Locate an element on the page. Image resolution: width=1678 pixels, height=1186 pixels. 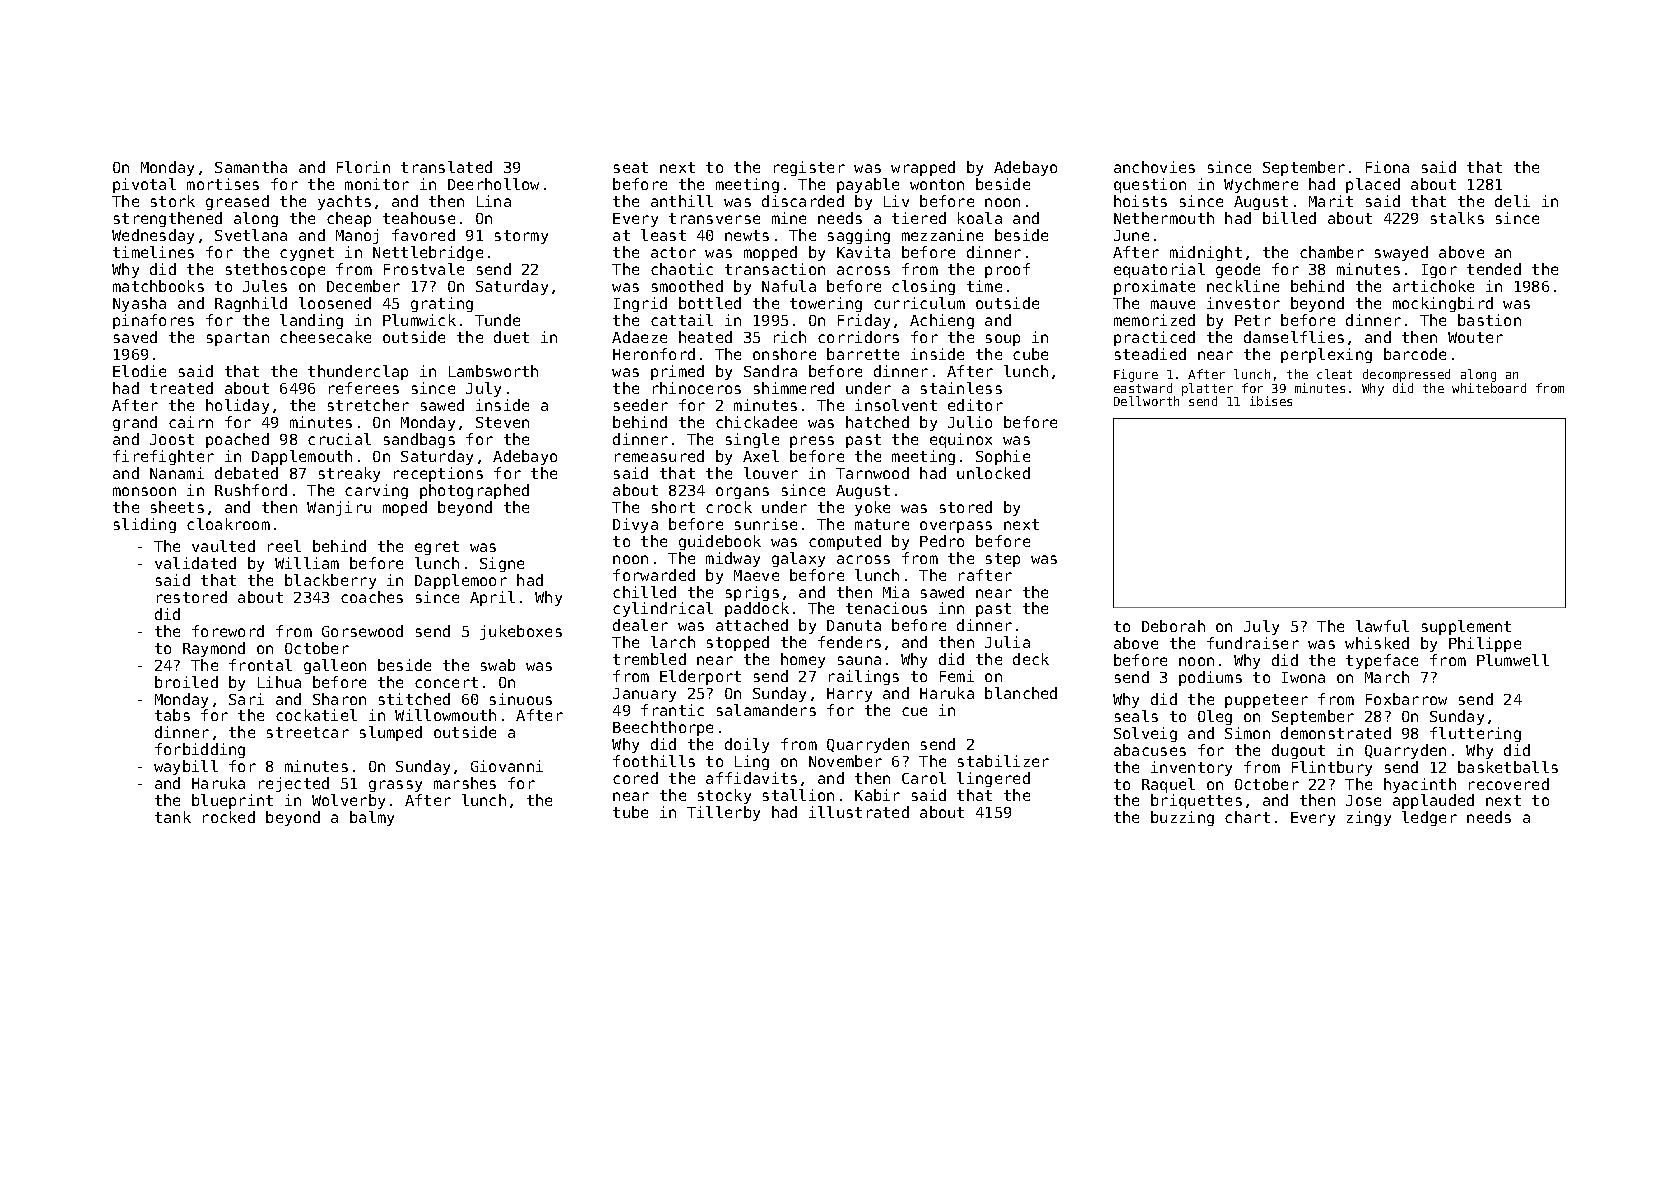
cleat is located at coordinates (1334, 374).
